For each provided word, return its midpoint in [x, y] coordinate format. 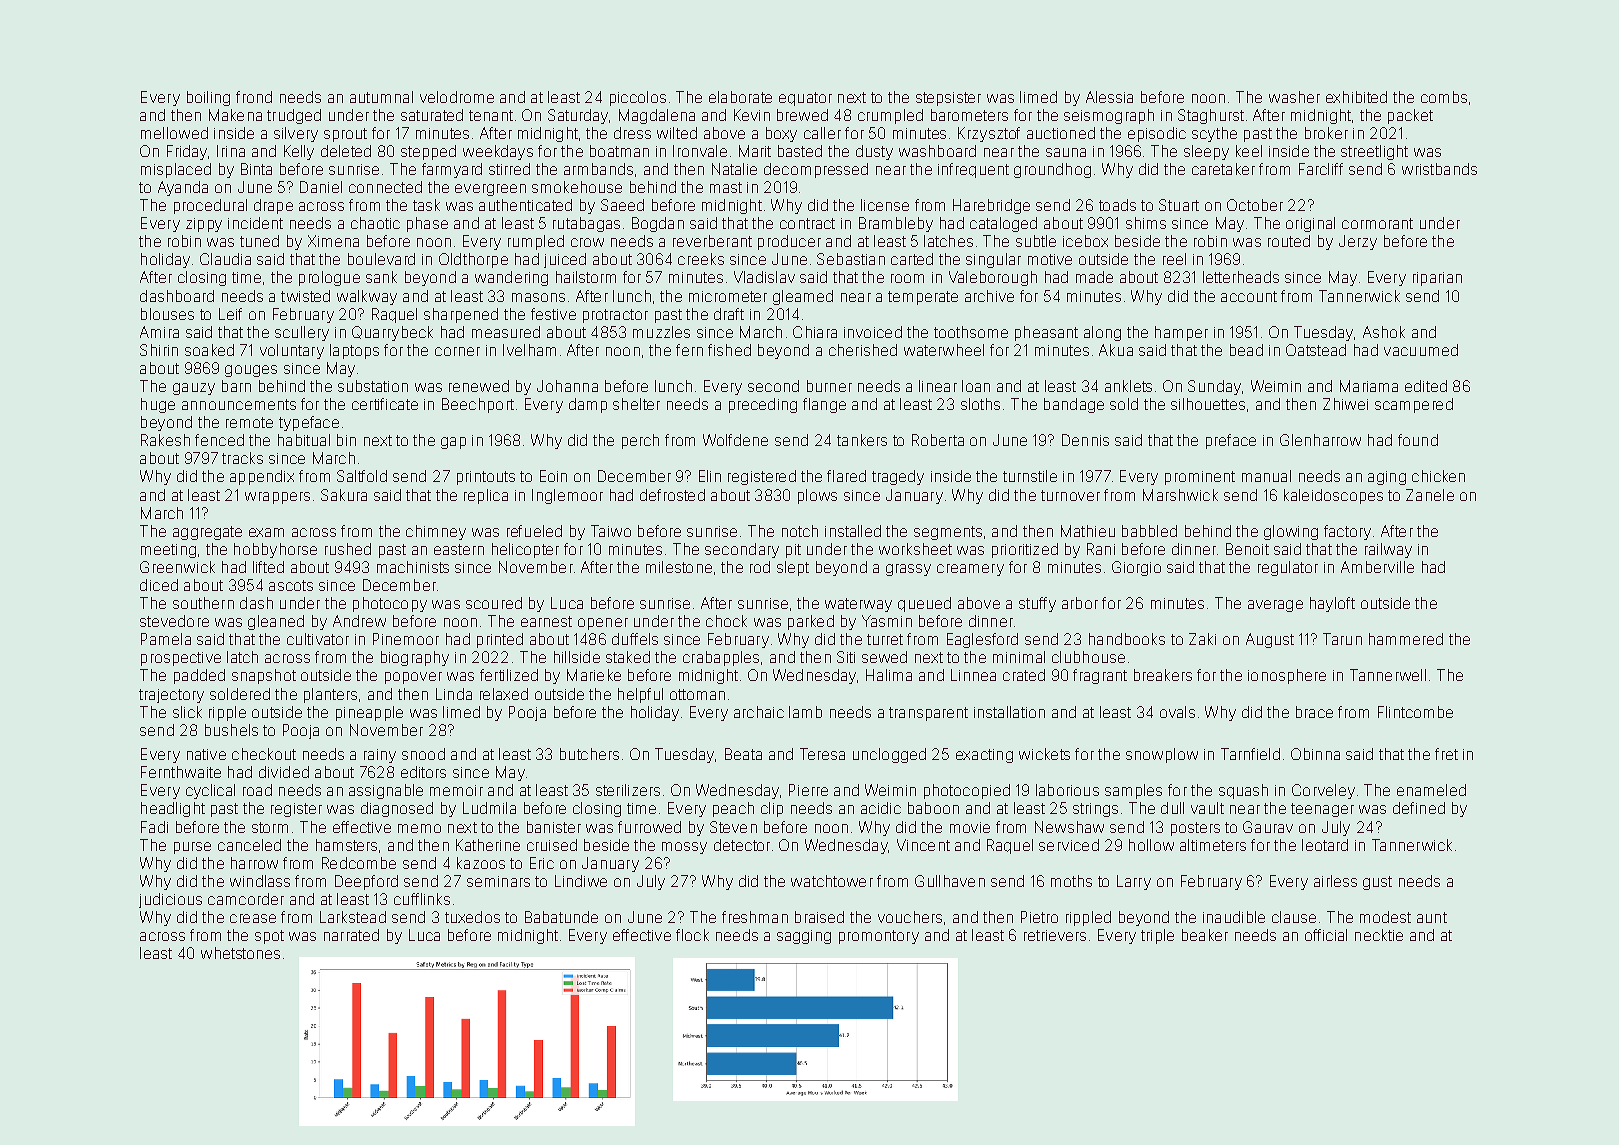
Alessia [1109, 97]
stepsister [948, 99]
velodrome [457, 97]
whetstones [240, 953]
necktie [1379, 935]
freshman [755, 917]
